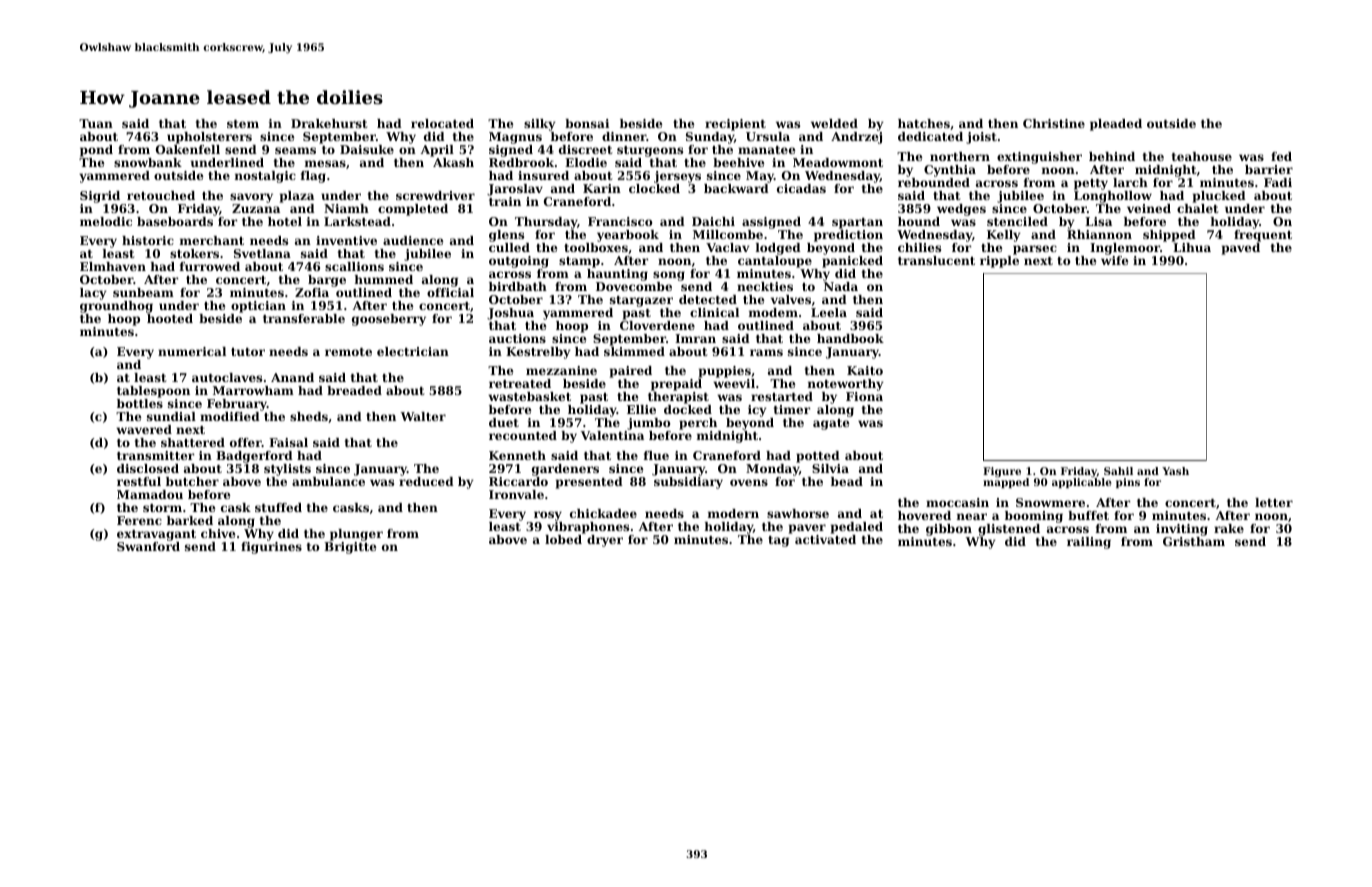  Describe the element at coordinates (96, 123) in the screenshot. I see `Tuan` at that location.
